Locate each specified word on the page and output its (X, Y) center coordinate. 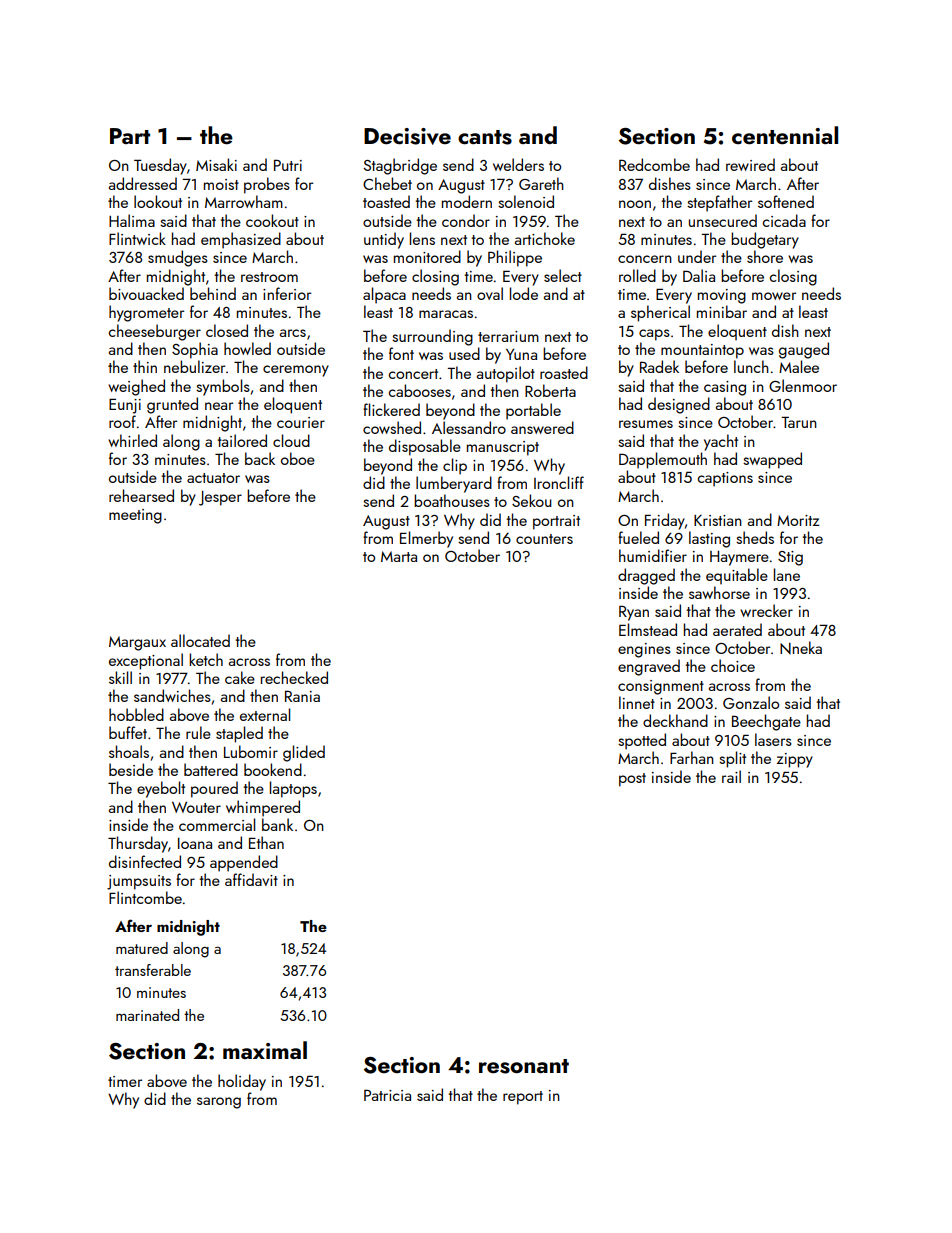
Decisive (407, 136)
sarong (219, 1103)
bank (277, 824)
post (632, 780)
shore (765, 256)
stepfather (719, 203)
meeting (135, 516)
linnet (637, 702)
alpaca (384, 295)
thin (145, 366)
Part (130, 136)
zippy (795, 760)
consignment (661, 687)
